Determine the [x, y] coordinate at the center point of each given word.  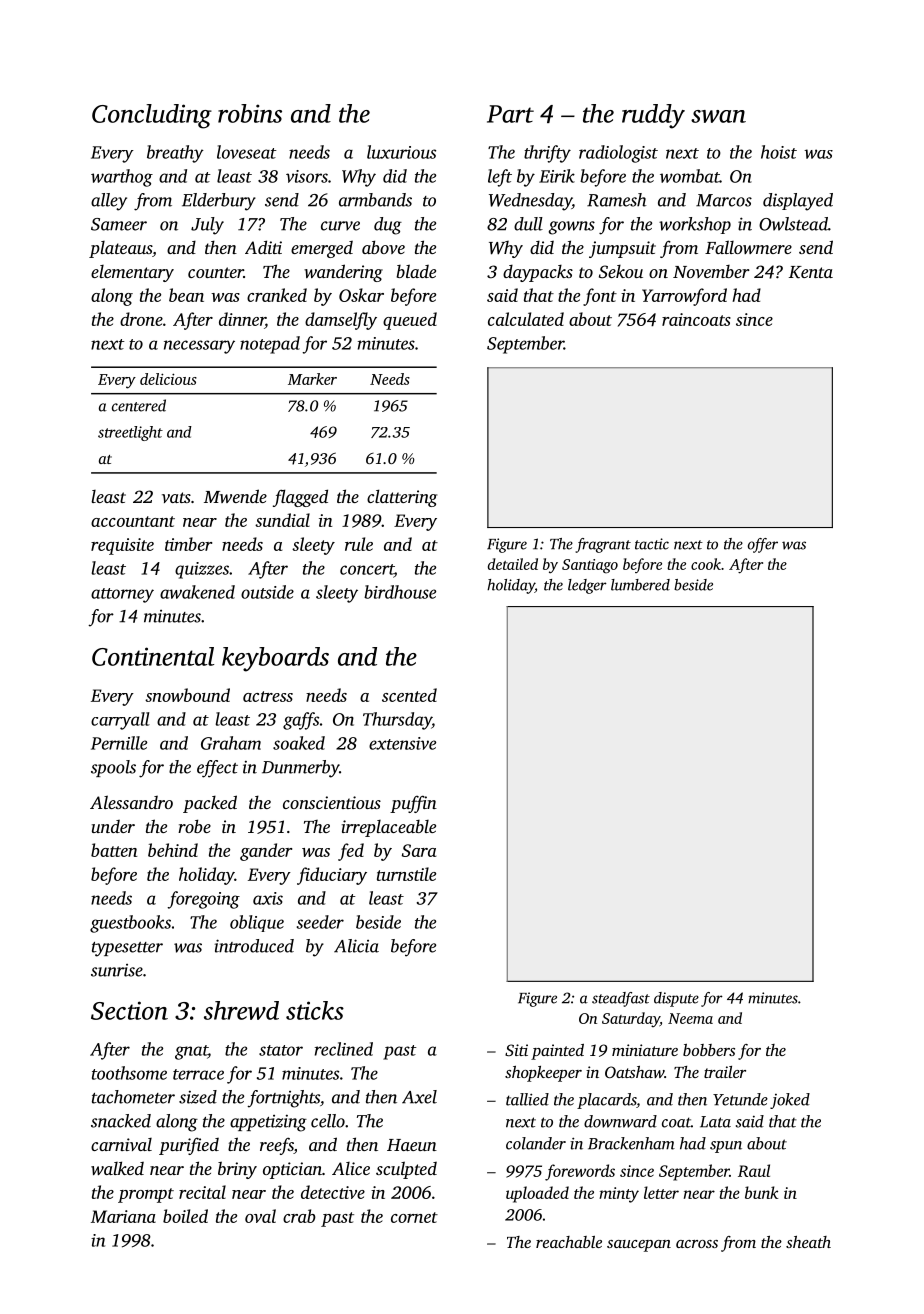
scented [409, 695]
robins [250, 113]
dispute [676, 999]
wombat [690, 176]
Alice [351, 1168]
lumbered [640, 585]
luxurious [401, 152]
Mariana [123, 1216]
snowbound [187, 695]
